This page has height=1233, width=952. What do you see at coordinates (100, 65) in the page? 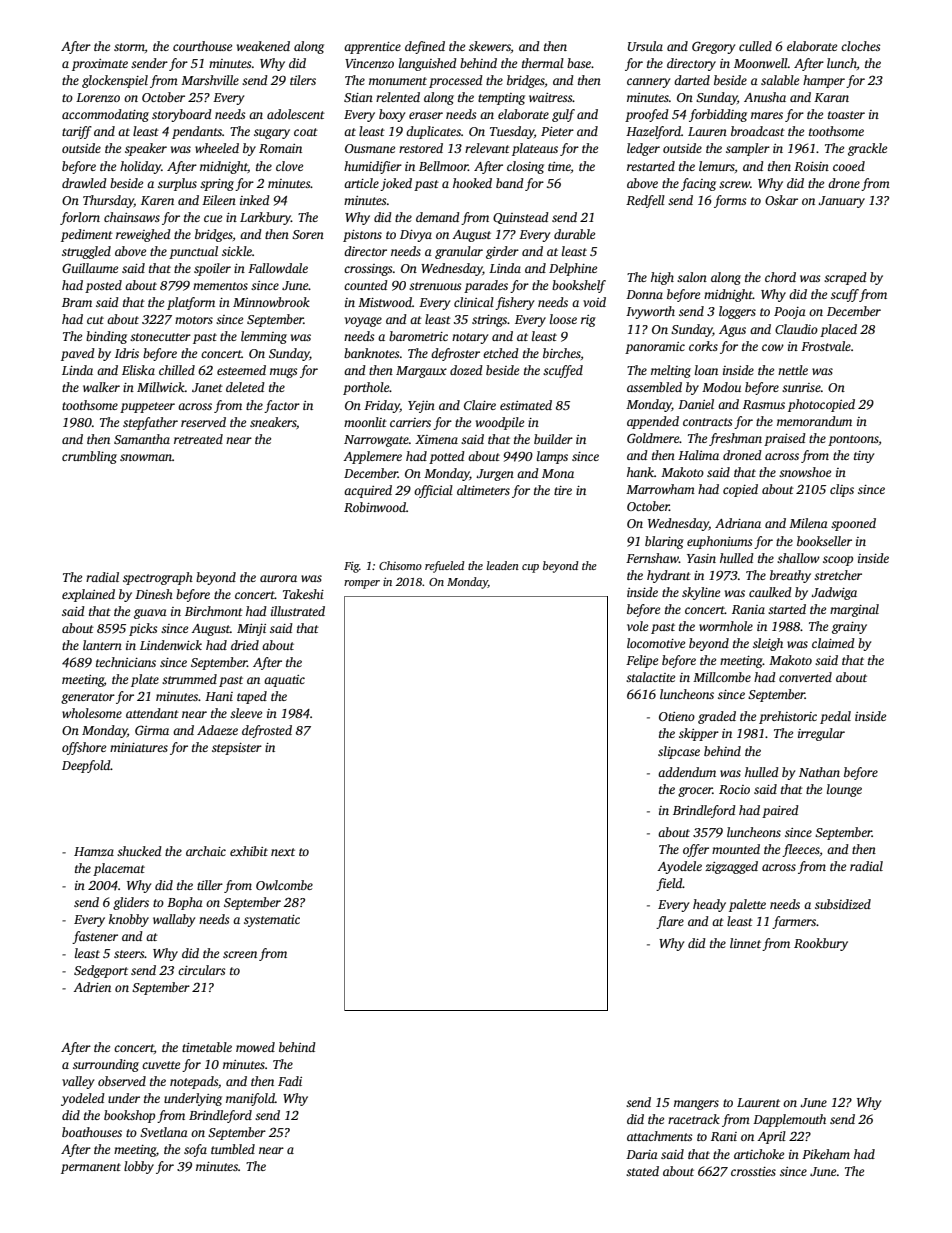
I see `proximate` at bounding box center [100, 65].
